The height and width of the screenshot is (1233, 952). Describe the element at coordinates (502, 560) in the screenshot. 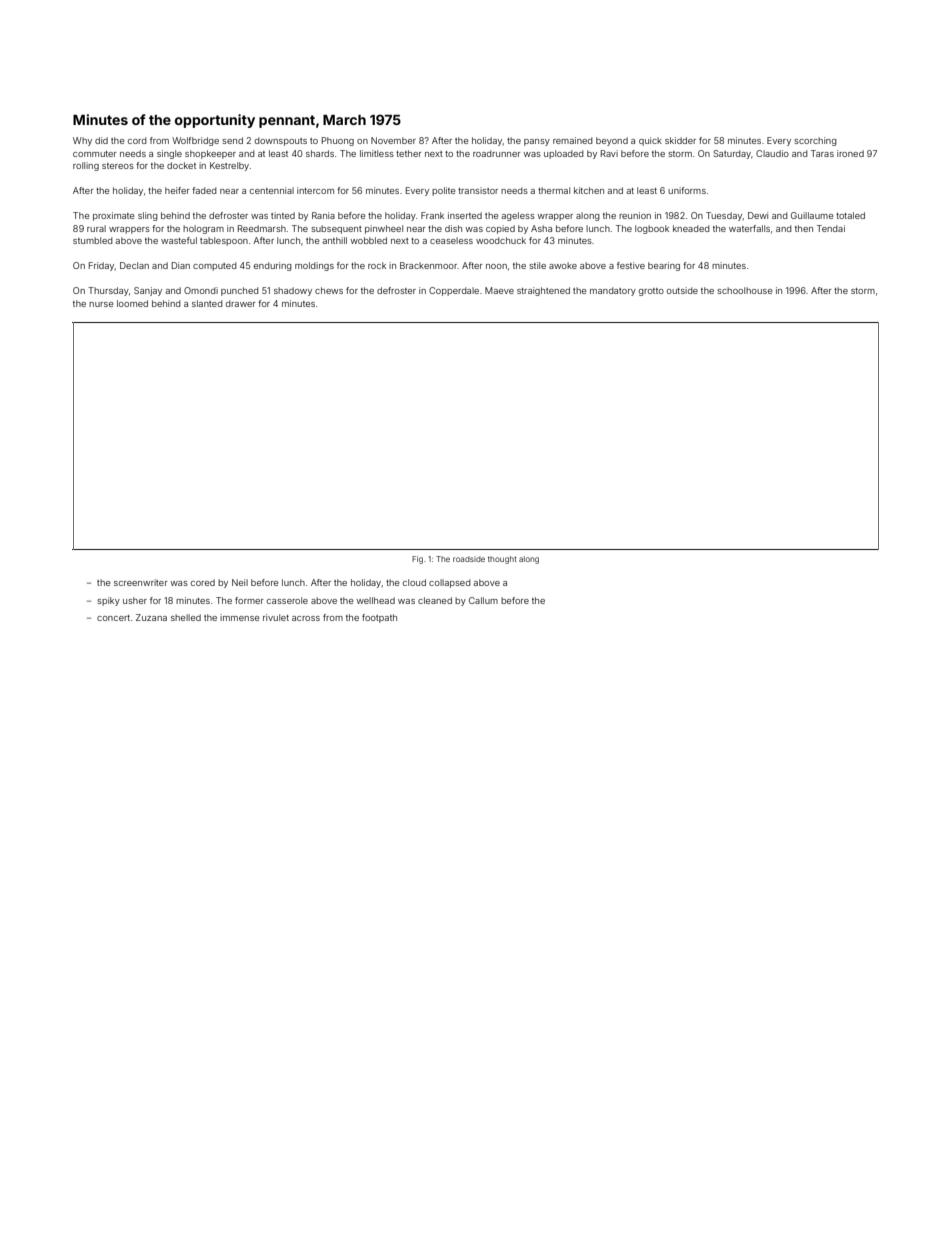

I see `thought` at that location.
